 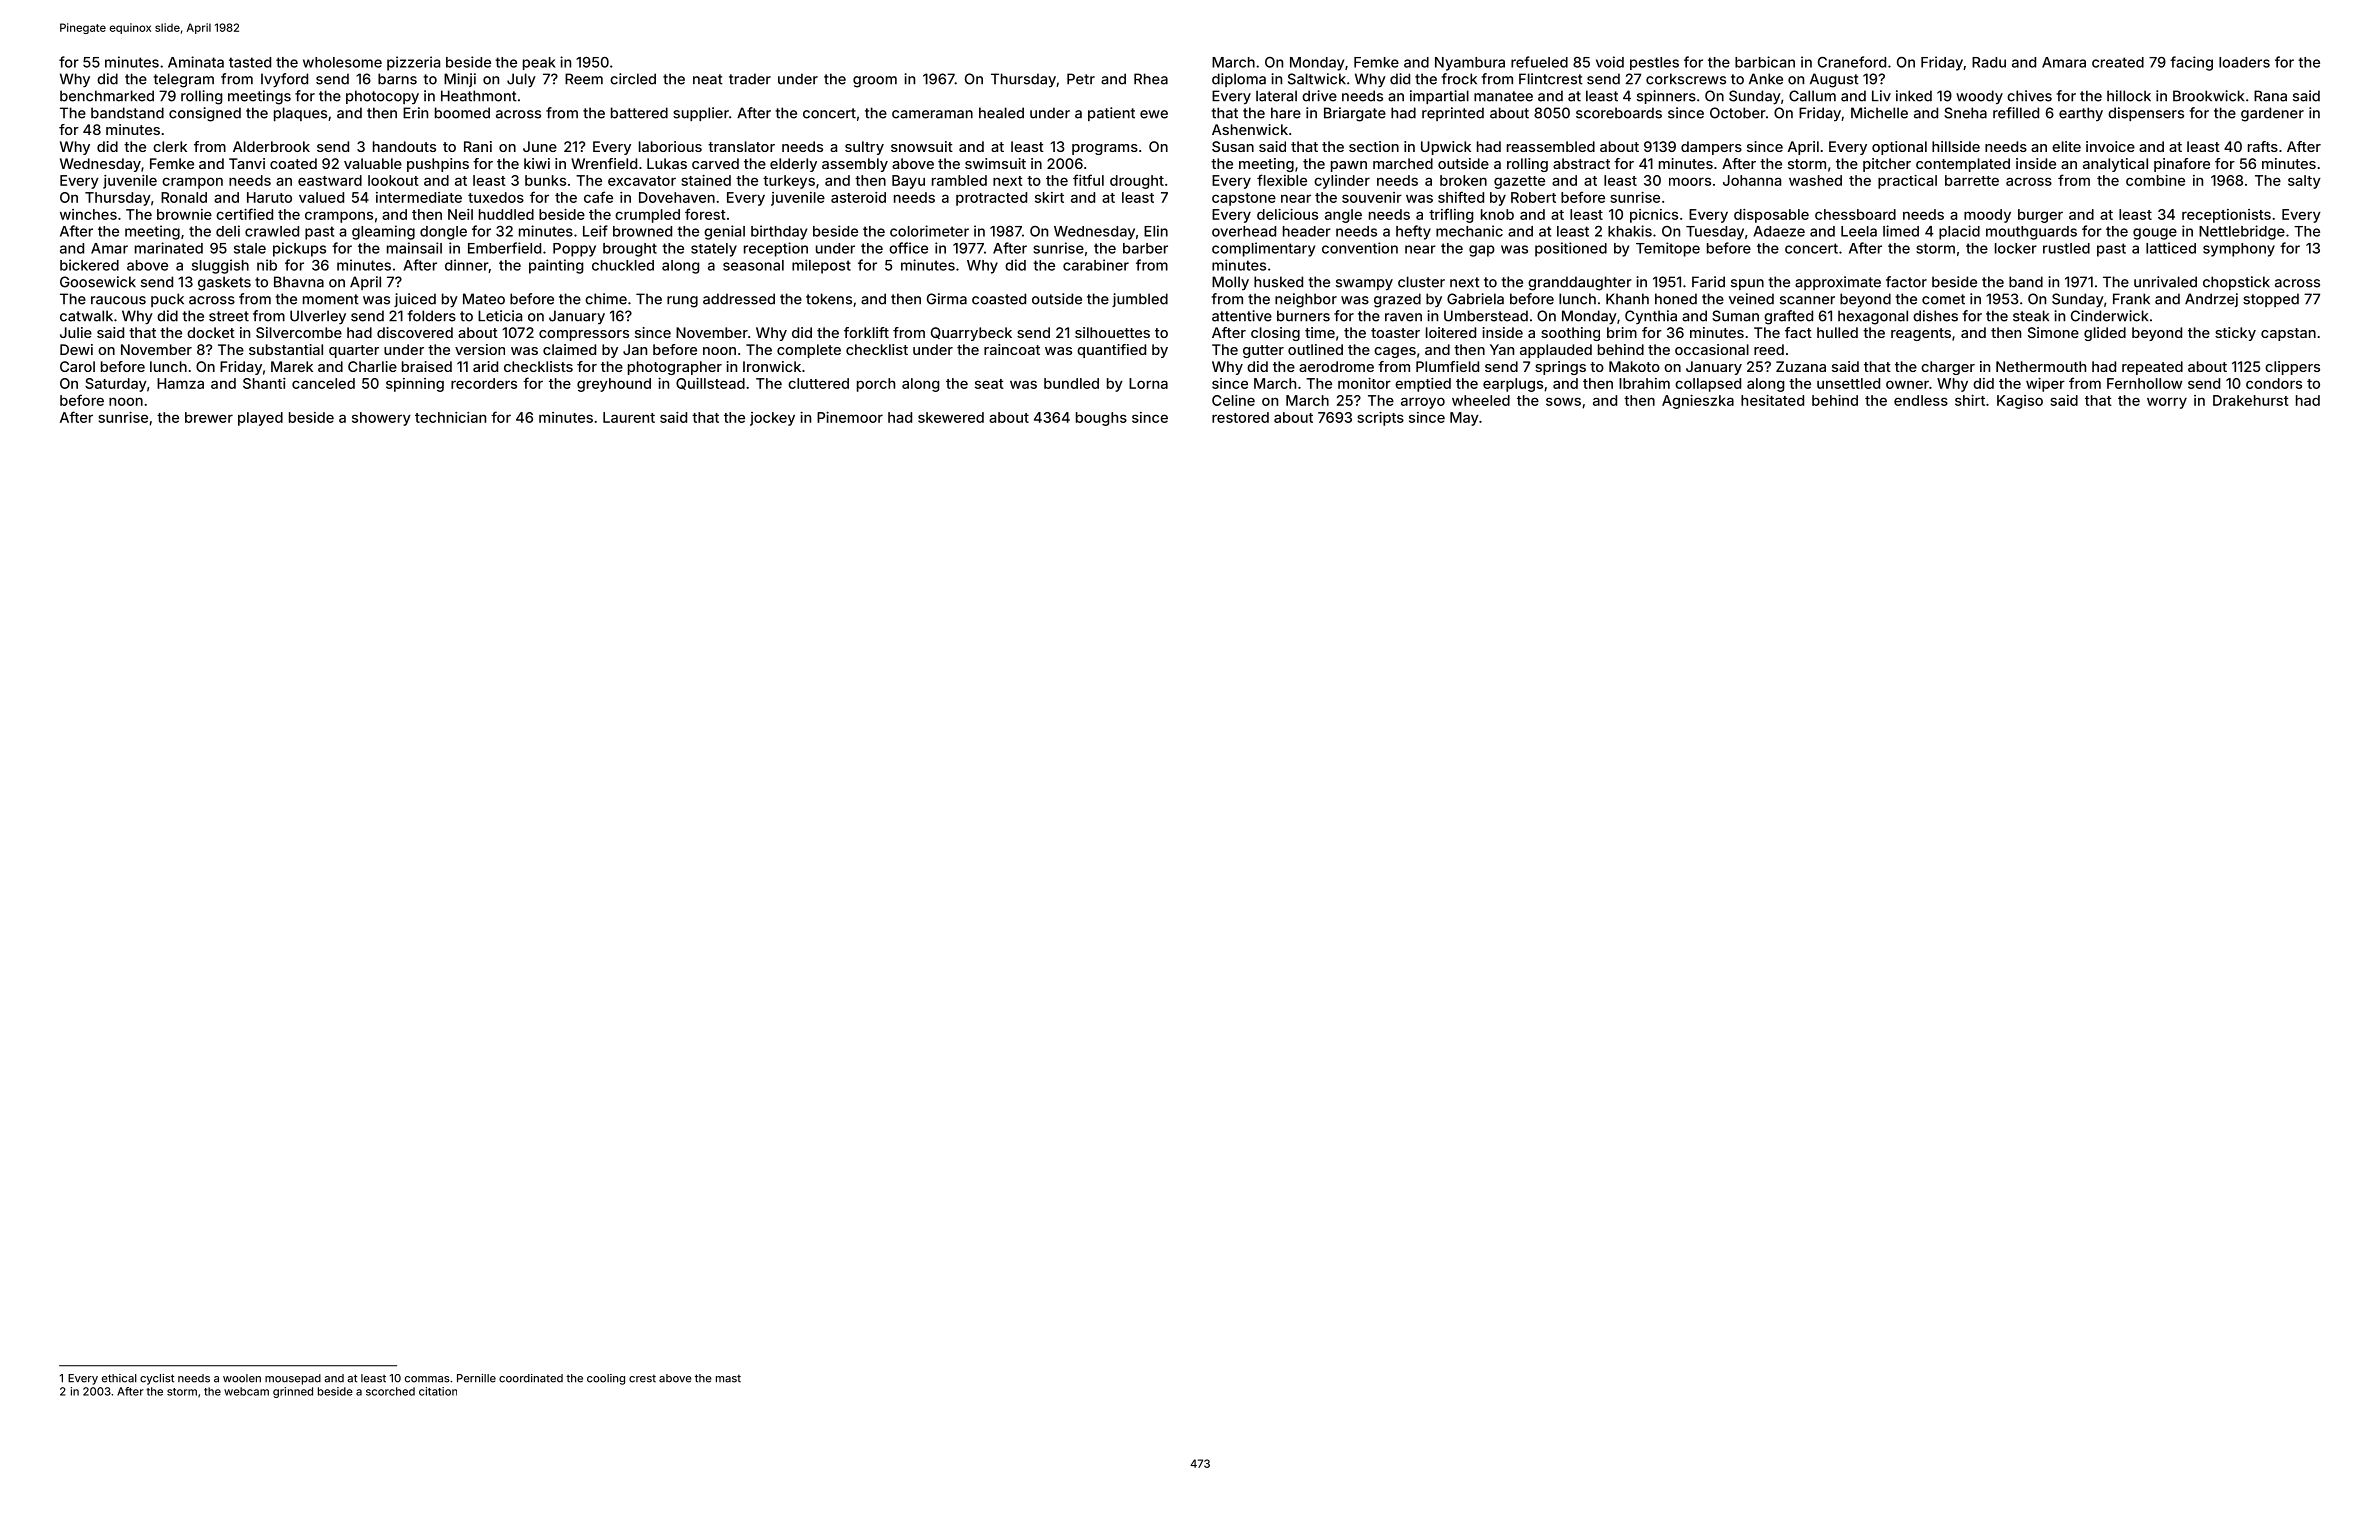 I want to click on mast, so click(x=728, y=1378).
